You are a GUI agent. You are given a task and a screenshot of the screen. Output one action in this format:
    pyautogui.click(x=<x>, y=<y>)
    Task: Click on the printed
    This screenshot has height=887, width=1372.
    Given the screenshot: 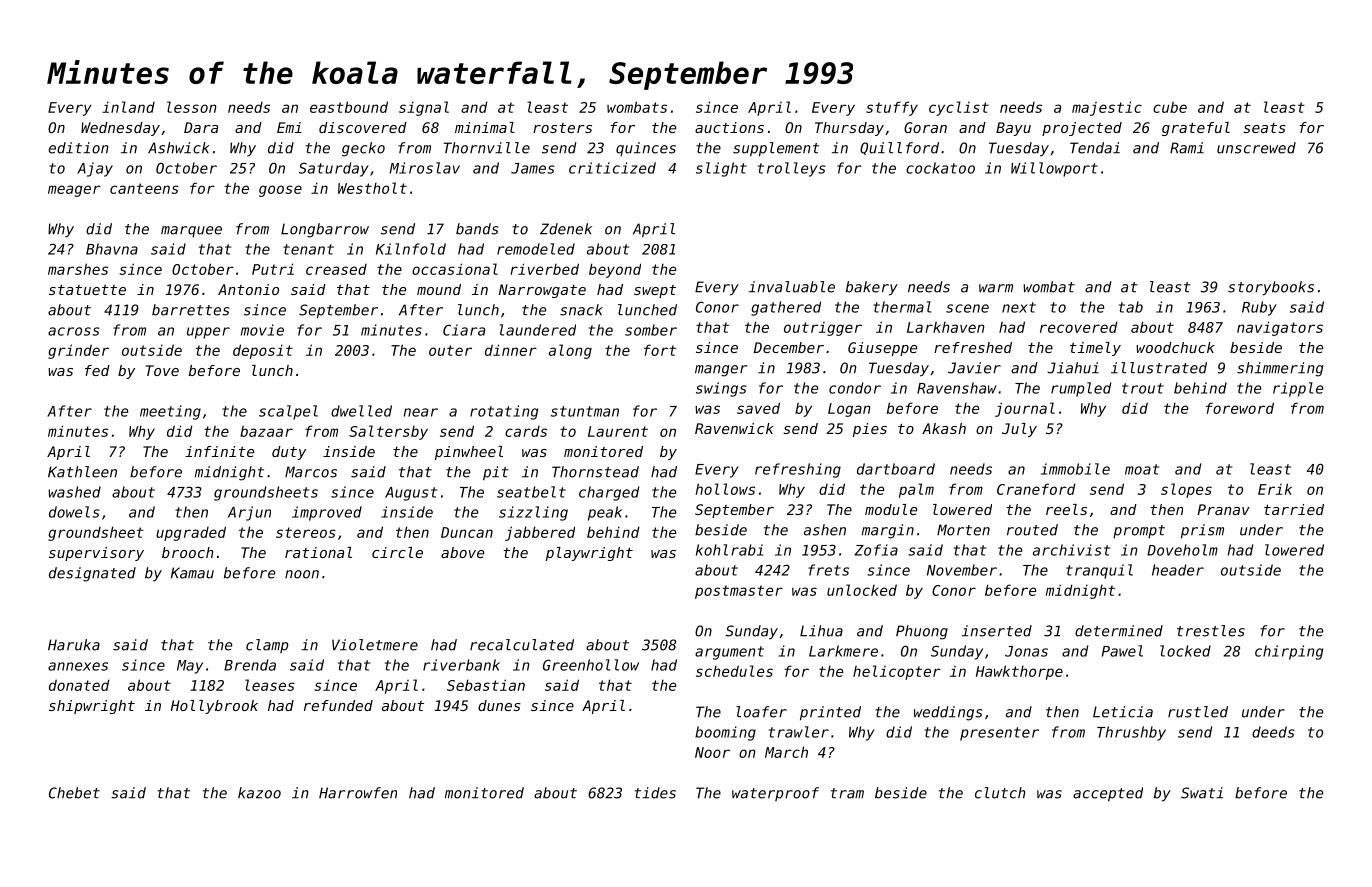 What is the action you would take?
    pyautogui.click(x=830, y=713)
